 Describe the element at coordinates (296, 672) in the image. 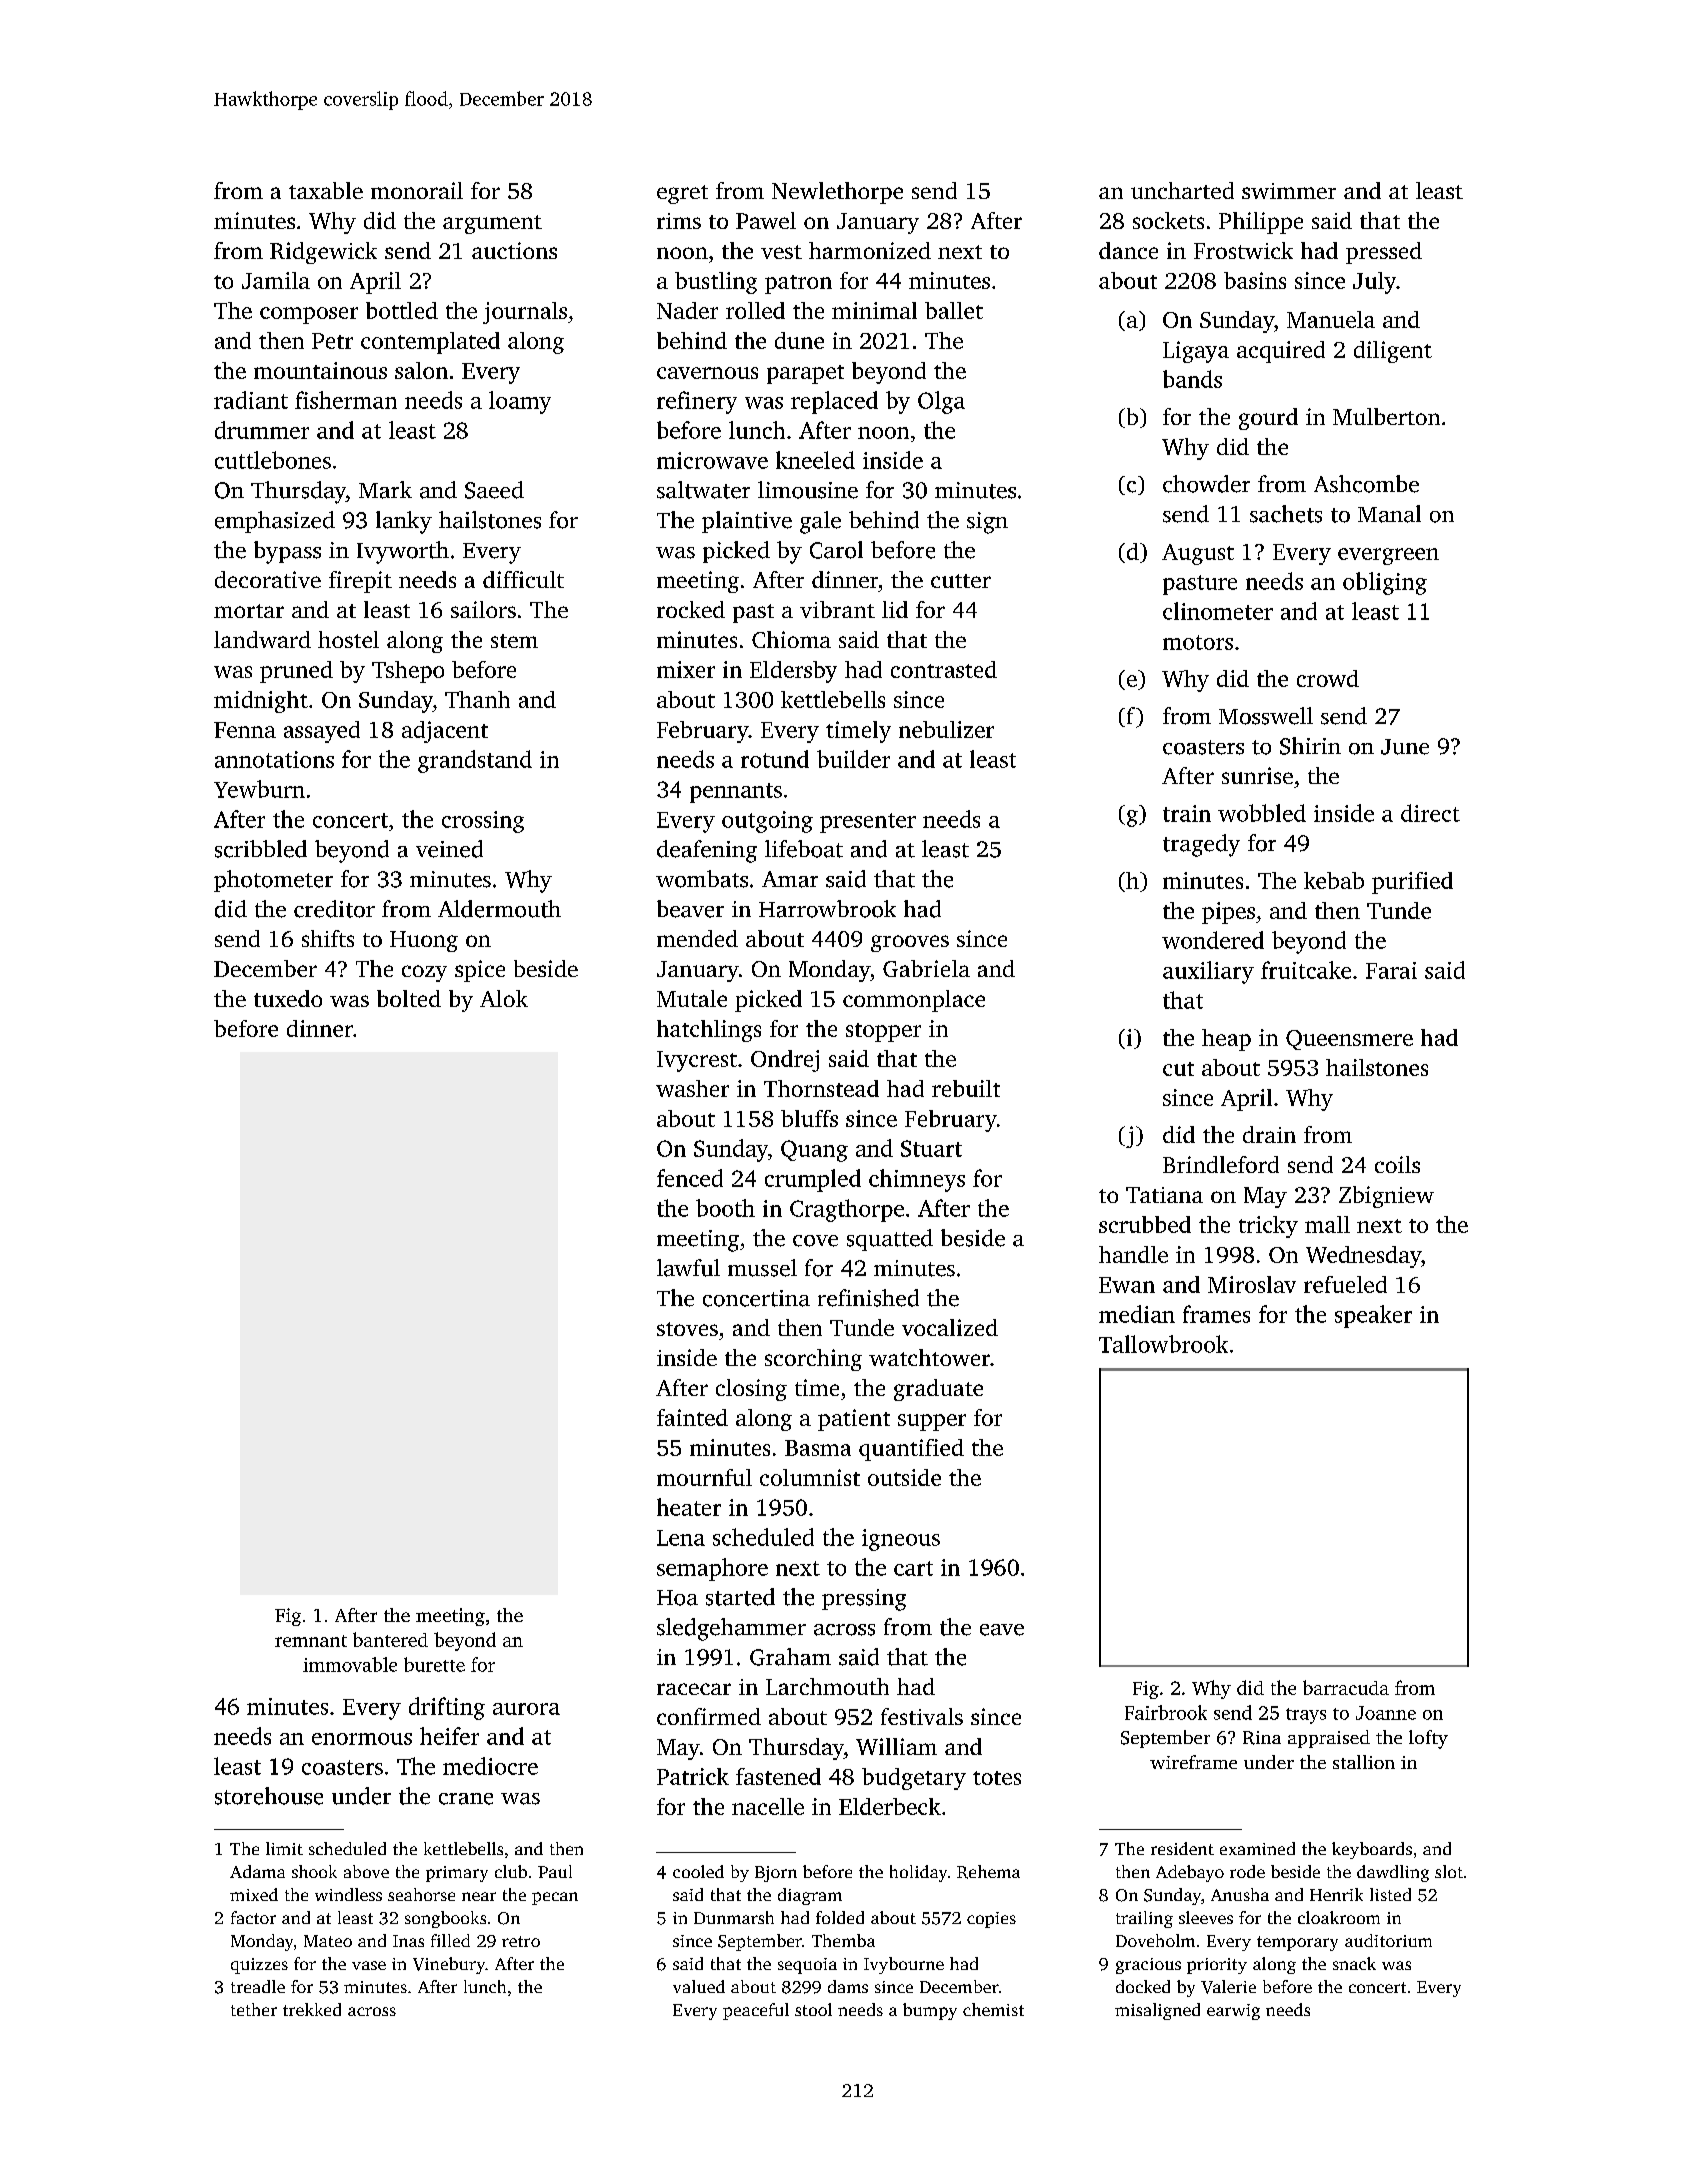

I see `pruned` at that location.
